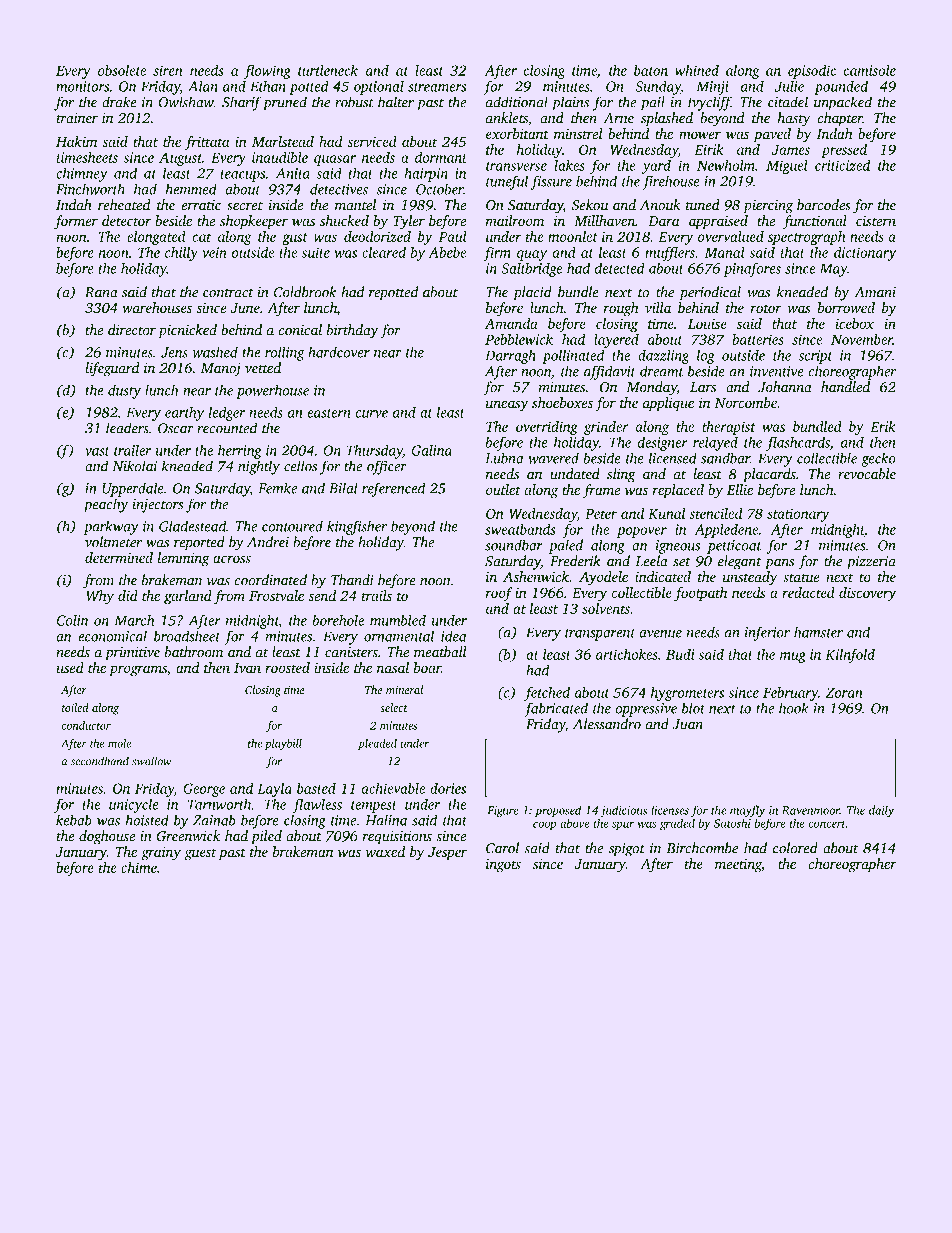  What do you see at coordinates (869, 70) in the image?
I see `camisole` at bounding box center [869, 70].
